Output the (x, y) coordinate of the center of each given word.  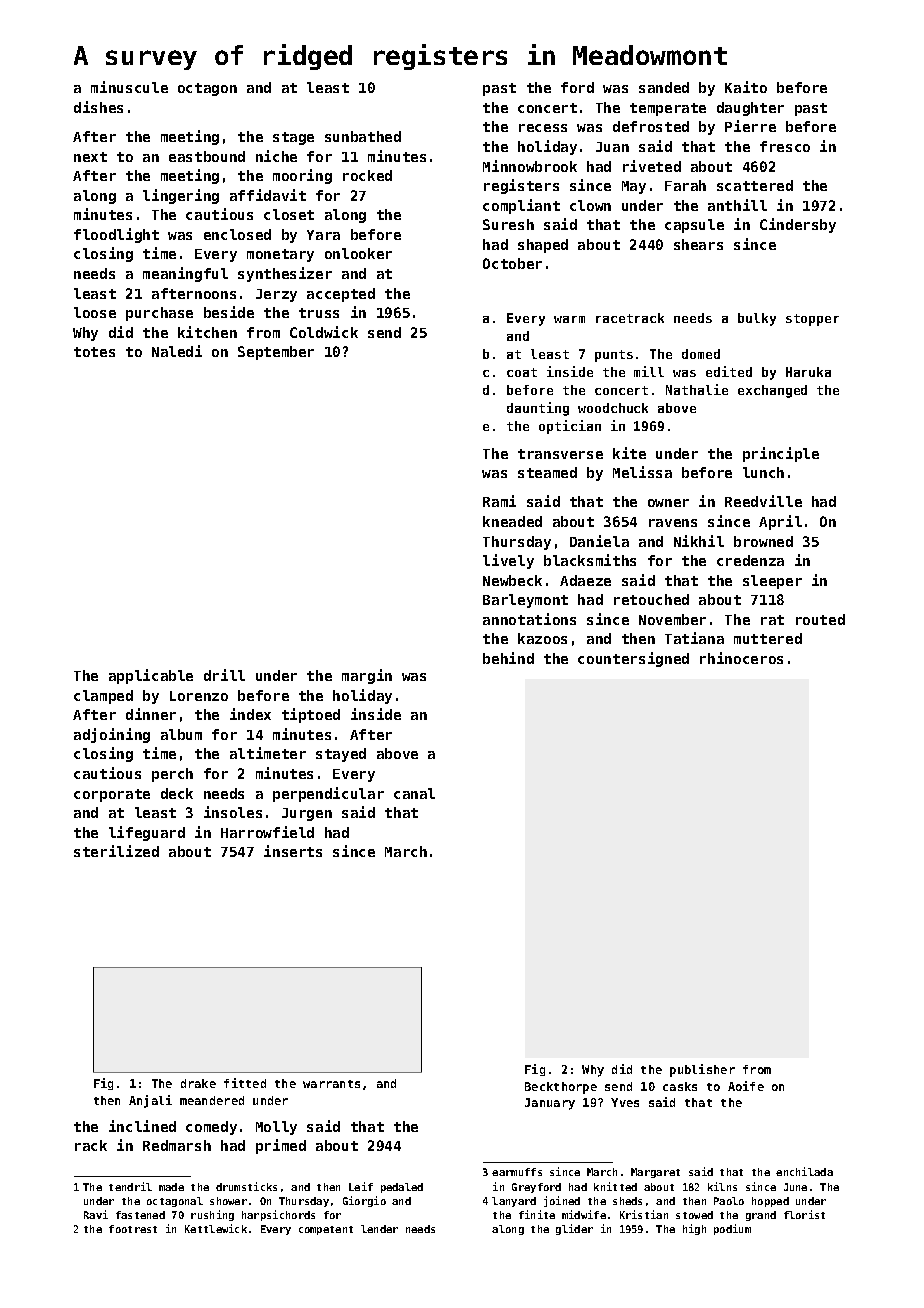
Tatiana (694, 638)
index (250, 714)
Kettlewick (216, 1228)
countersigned (633, 659)
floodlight (116, 235)
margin (367, 676)
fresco (785, 146)
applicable (151, 676)
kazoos (542, 638)
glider (574, 1229)
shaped (543, 246)
